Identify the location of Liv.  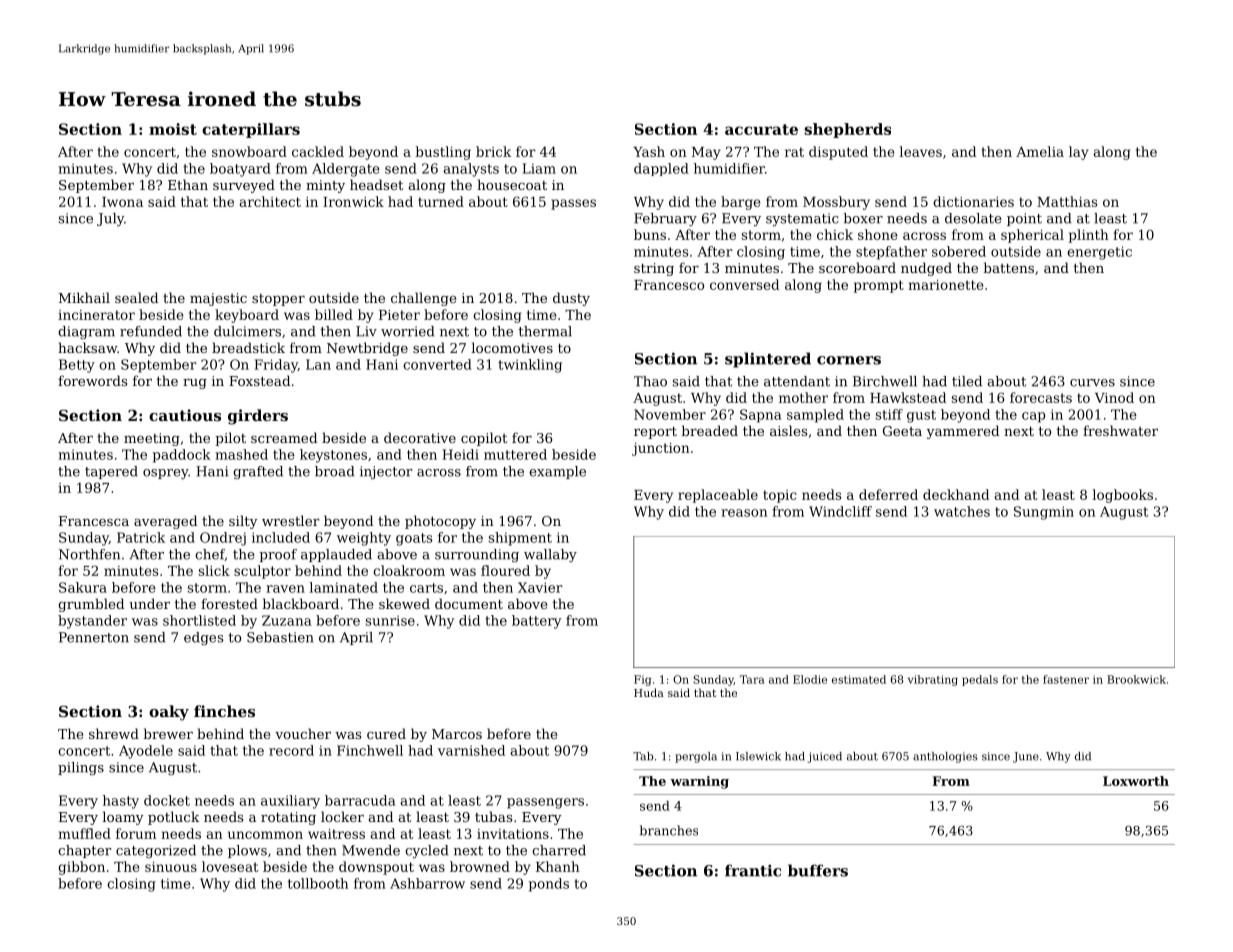
(366, 331).
